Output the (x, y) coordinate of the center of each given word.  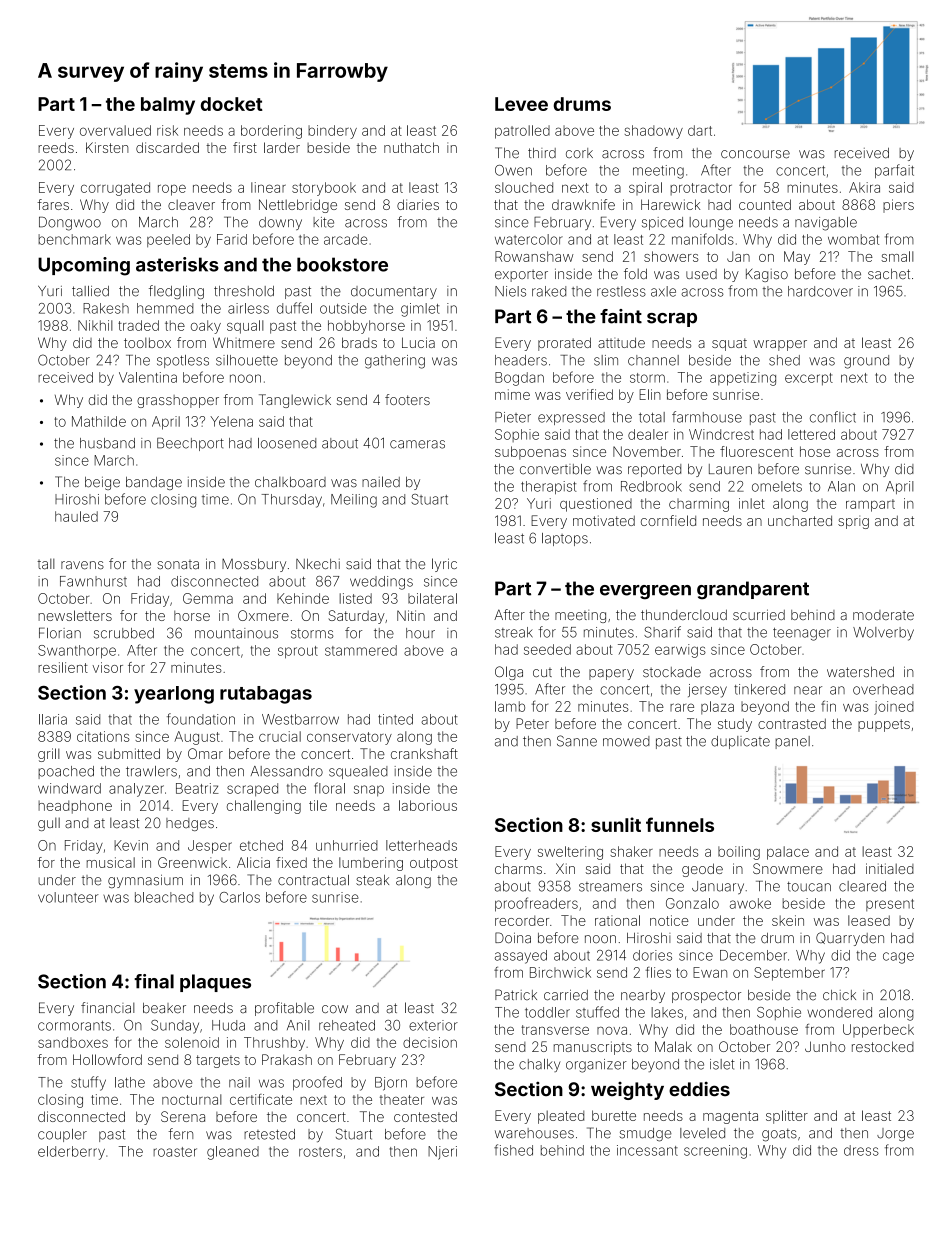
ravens (82, 565)
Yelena (231, 421)
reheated (347, 1025)
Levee (521, 104)
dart (700, 130)
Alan (841, 486)
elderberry (71, 1153)
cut (542, 672)
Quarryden (850, 939)
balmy (168, 106)
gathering (395, 362)
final (154, 981)
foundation (201, 719)
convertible (555, 469)
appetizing (743, 379)
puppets (884, 725)
